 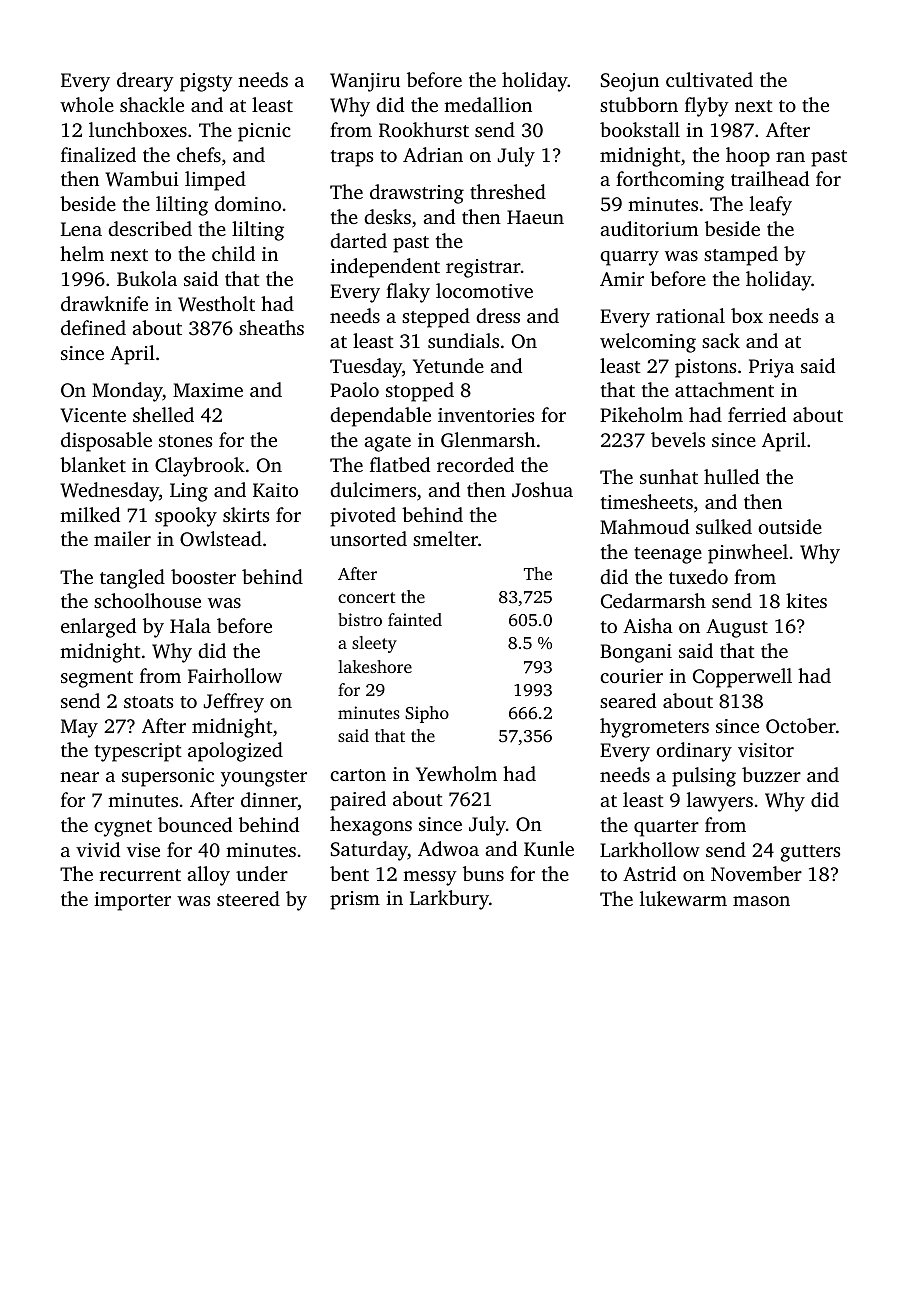 What do you see at coordinates (761, 901) in the image?
I see `mason` at bounding box center [761, 901].
